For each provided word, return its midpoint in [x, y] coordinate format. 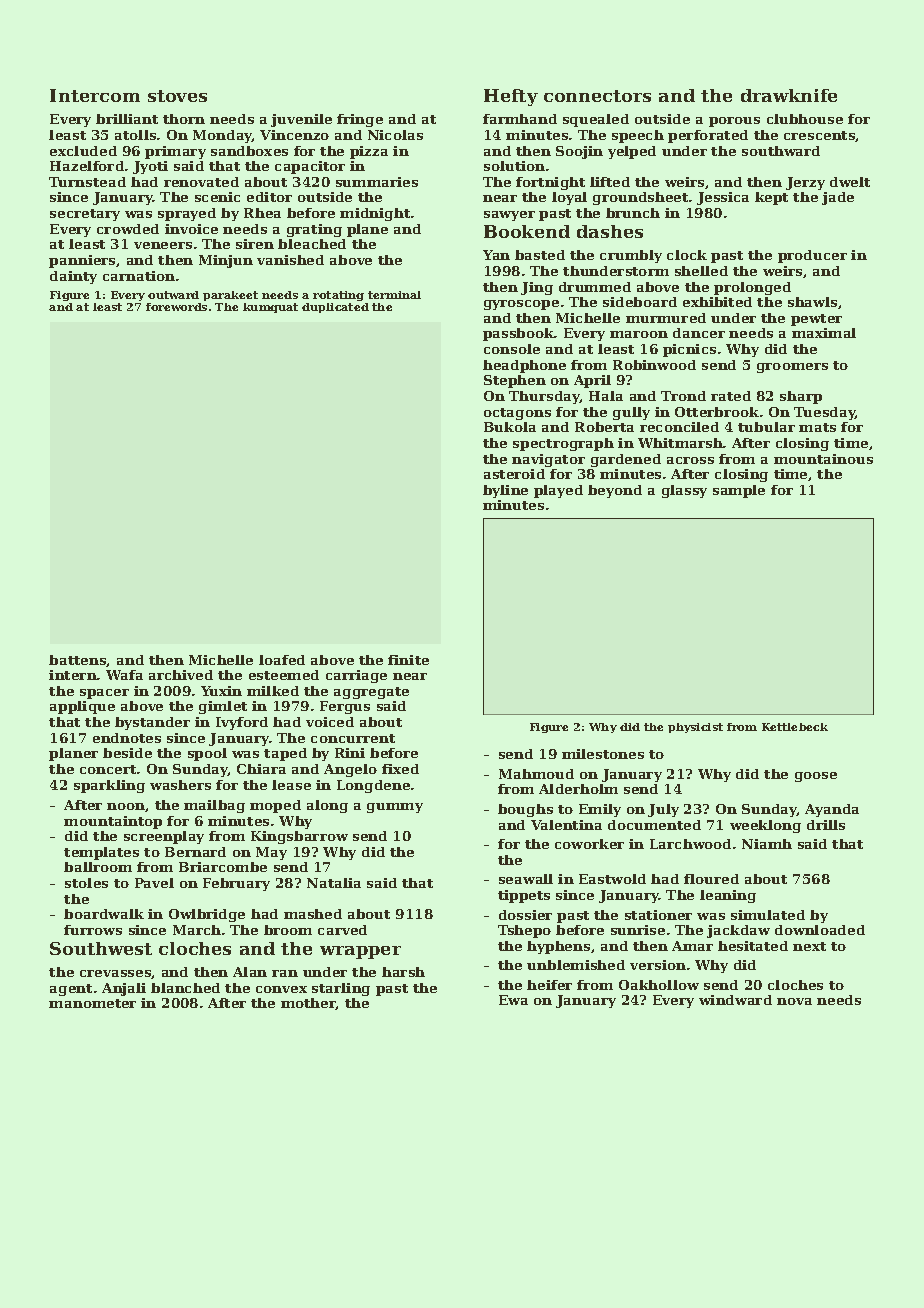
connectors [597, 96]
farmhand [520, 119]
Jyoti [150, 167]
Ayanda [832, 810]
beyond [615, 491]
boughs [525, 810]
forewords [176, 307]
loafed [282, 660]
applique [82, 707]
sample [739, 491]
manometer [92, 1003]
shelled [701, 271]
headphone [524, 366]
